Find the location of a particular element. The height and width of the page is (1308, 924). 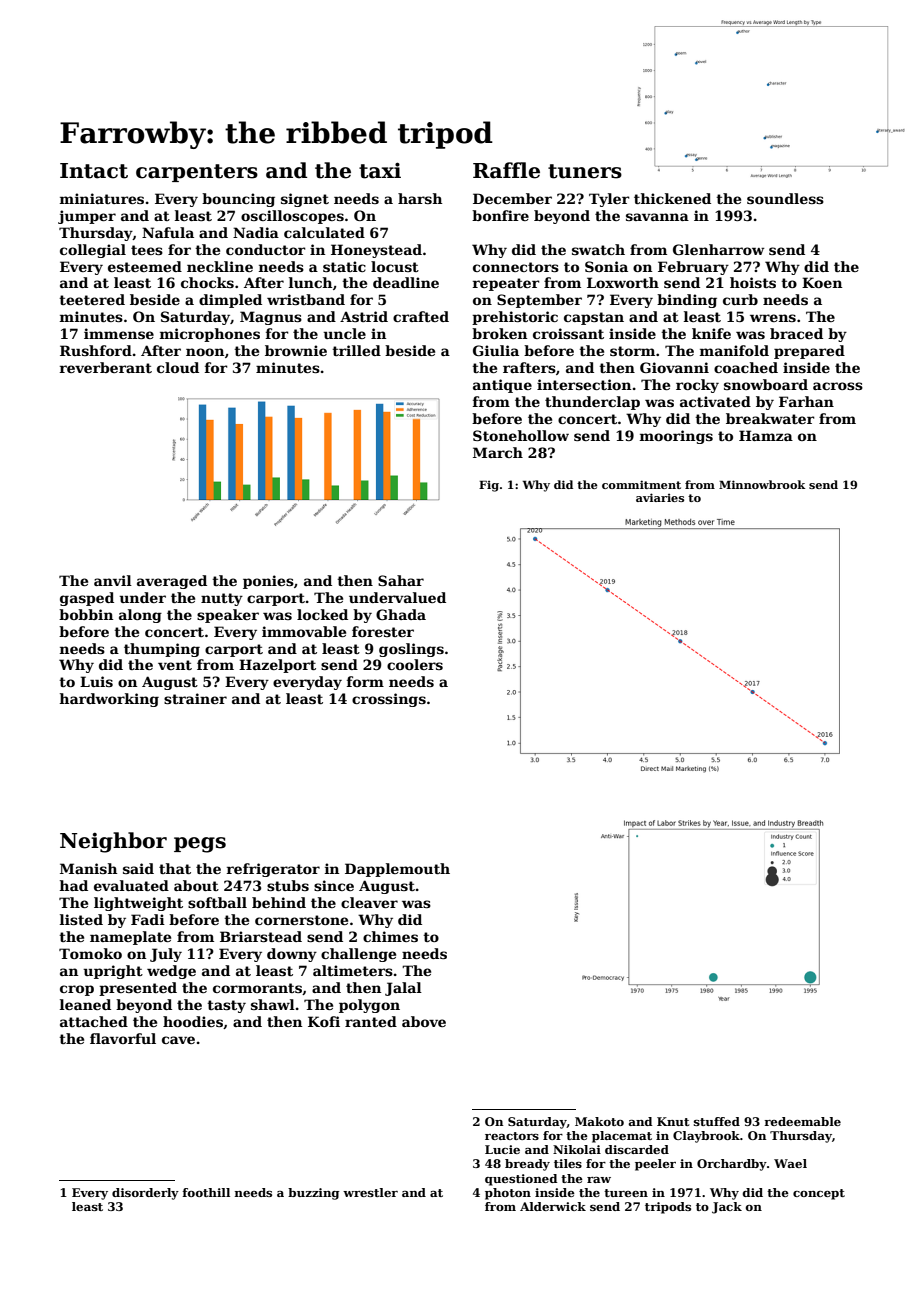

buzzing is located at coordinates (313, 1194).
